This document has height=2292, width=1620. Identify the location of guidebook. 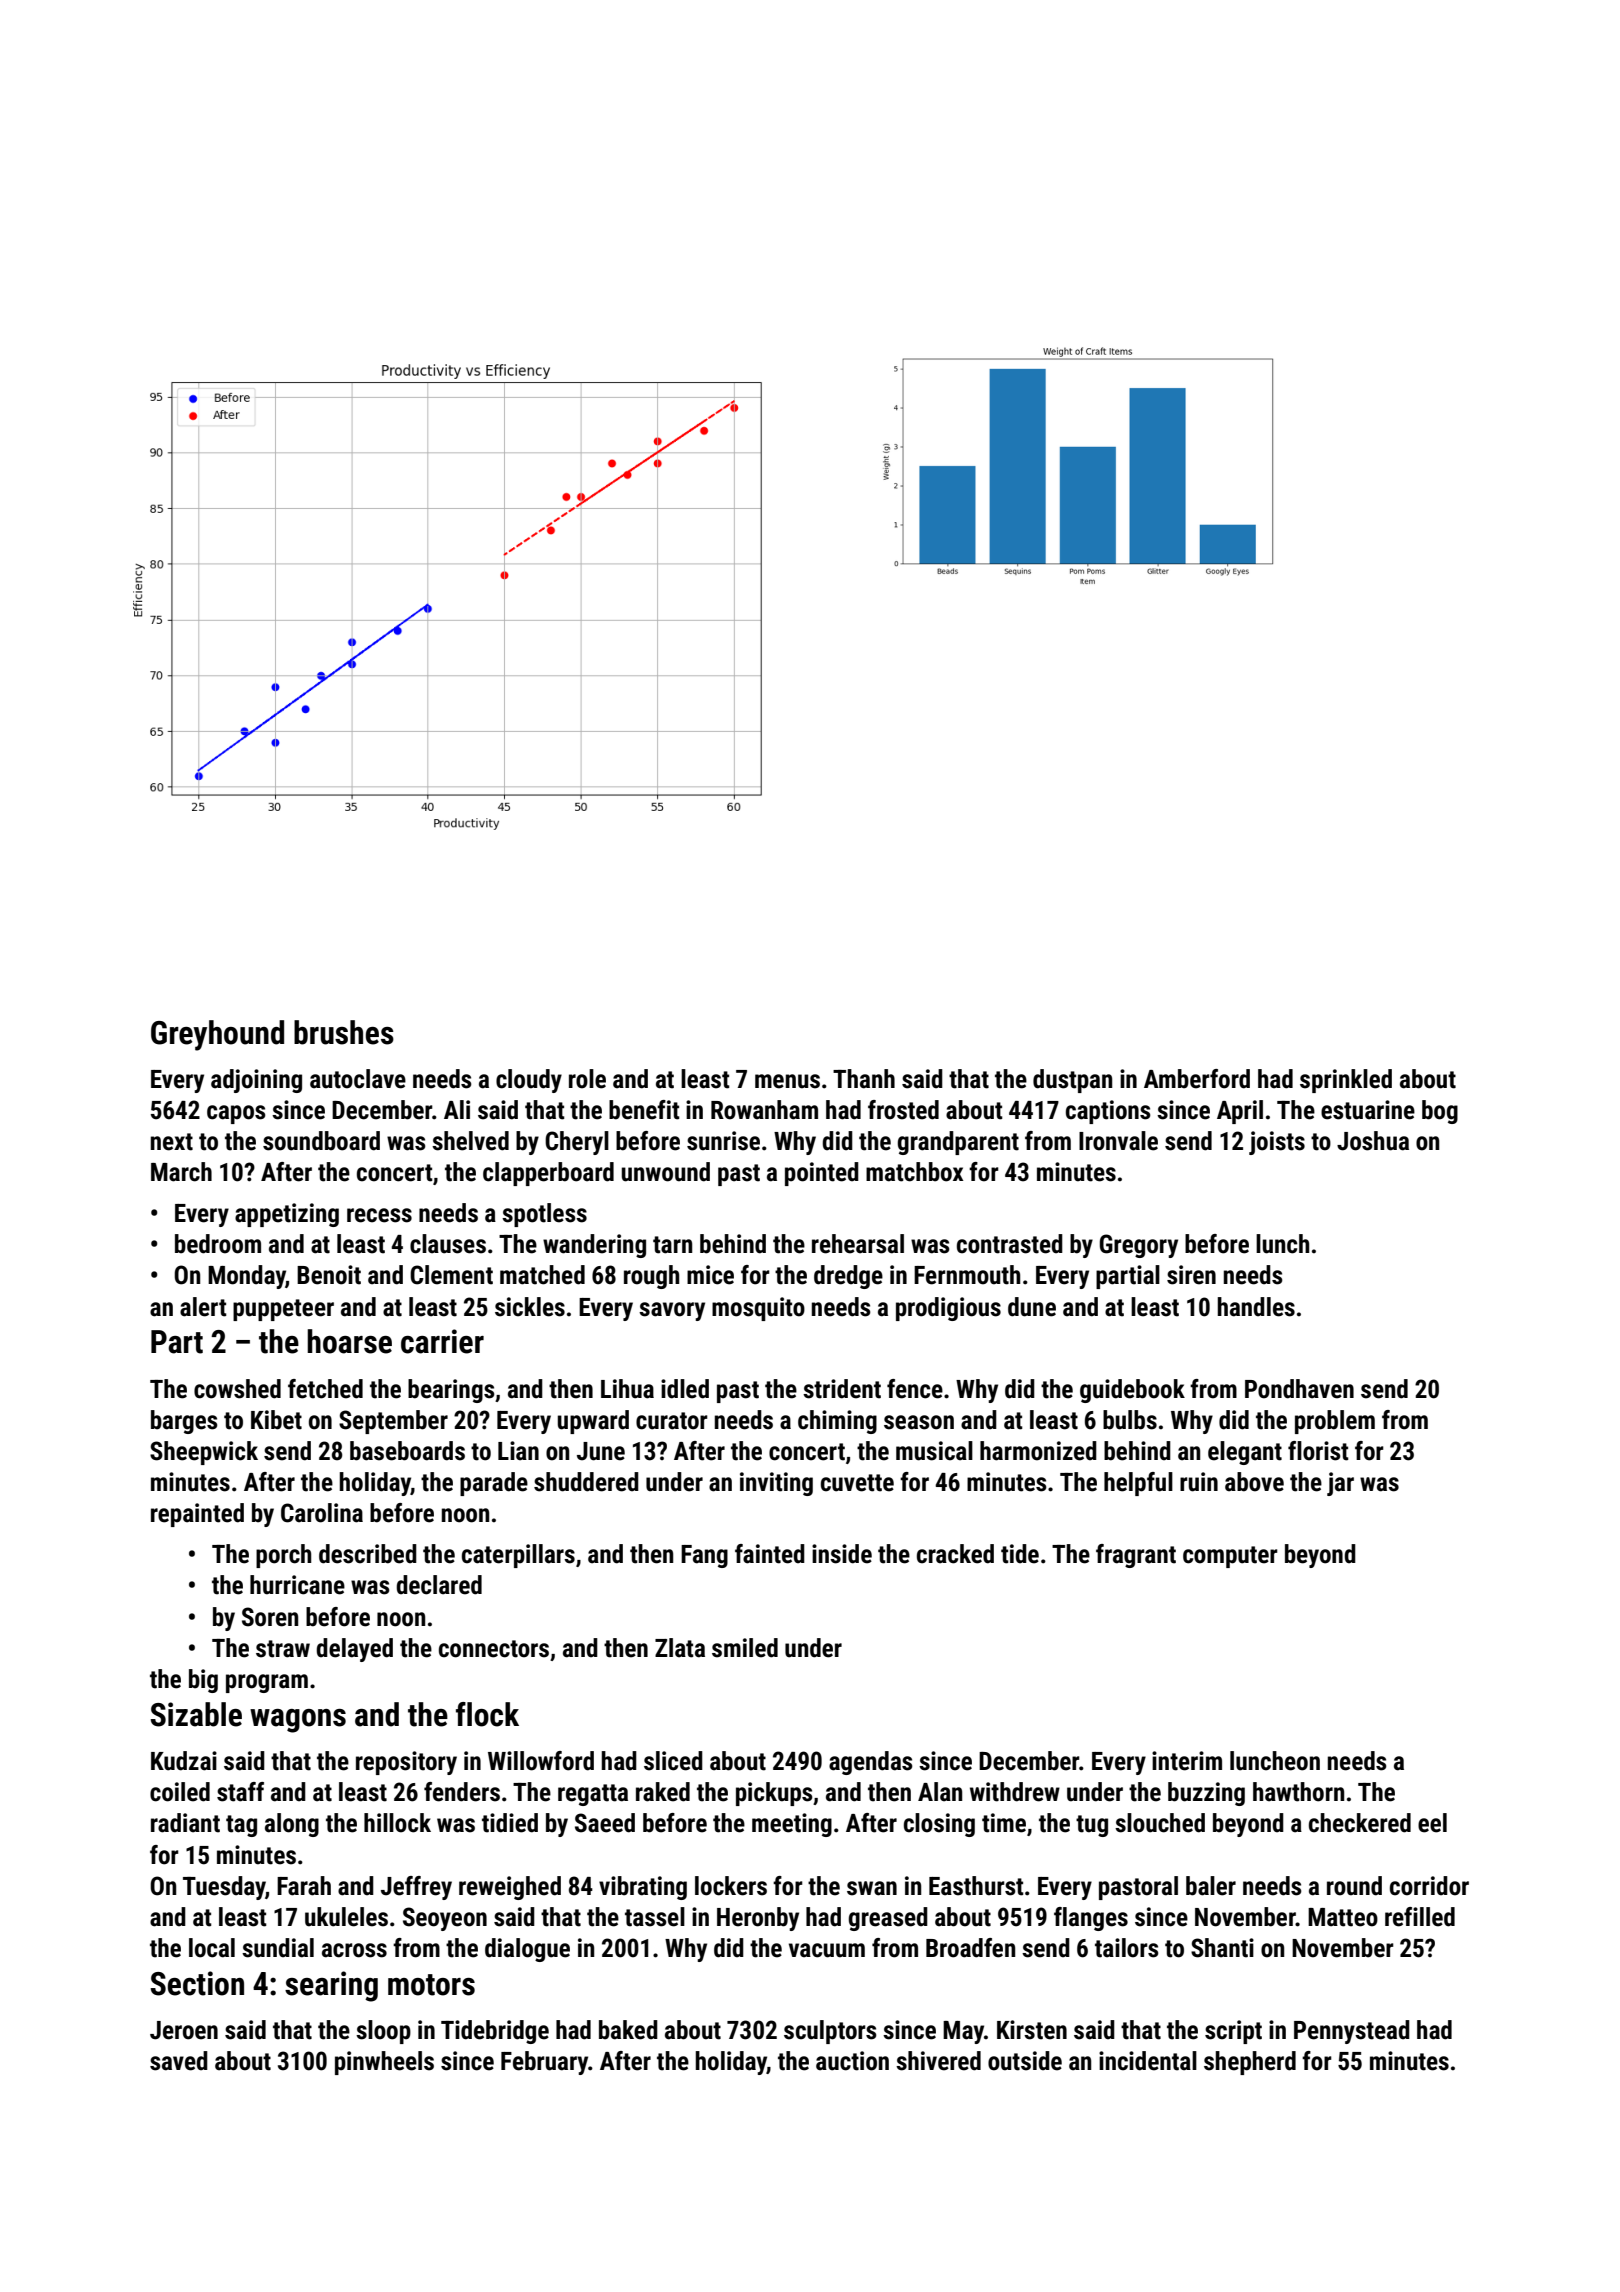
(1132, 1391).
